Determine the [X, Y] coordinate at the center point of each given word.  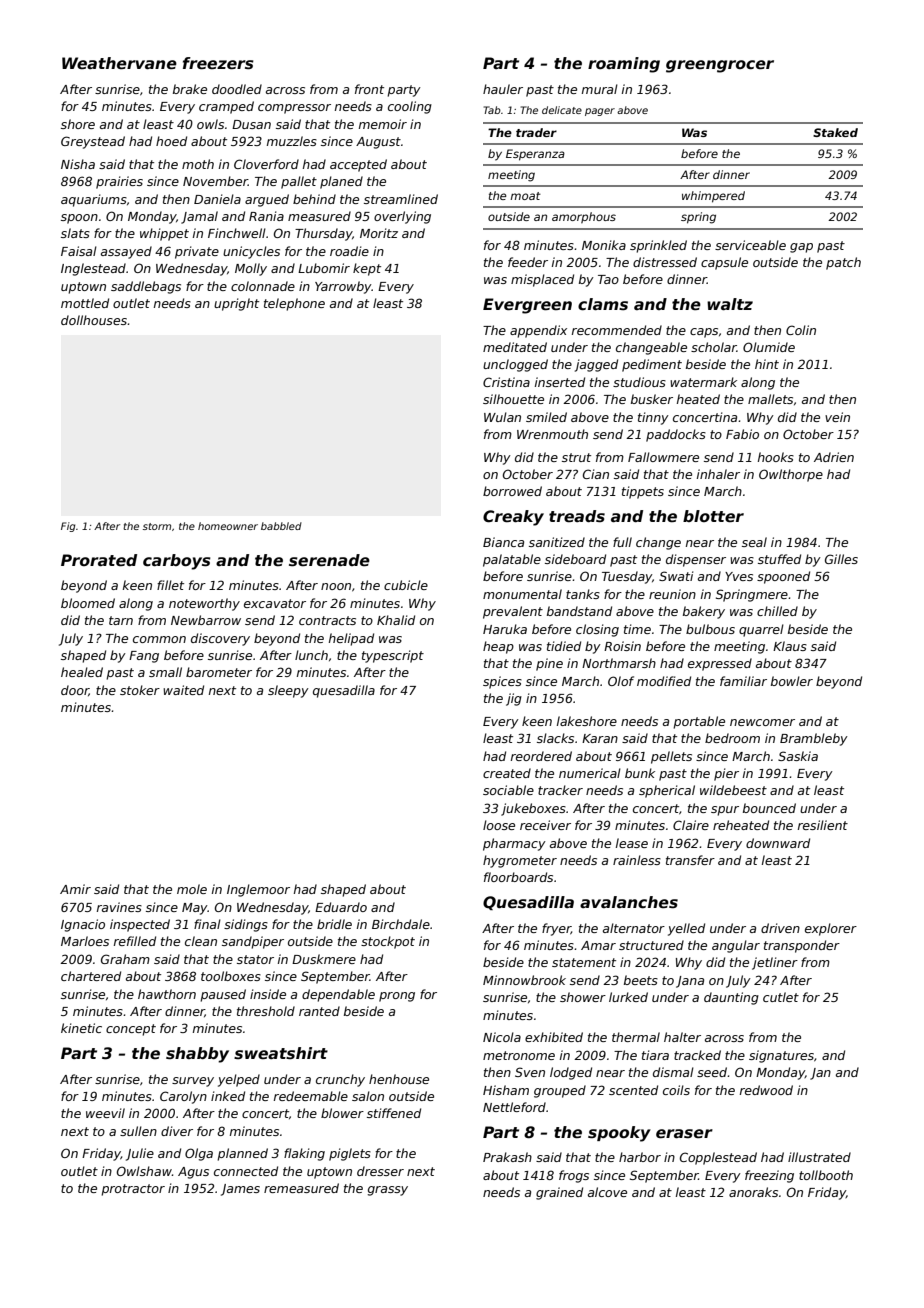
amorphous [584, 217]
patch [843, 263]
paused [223, 995]
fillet [170, 585]
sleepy [288, 691]
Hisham [506, 1090]
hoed [171, 141]
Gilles [841, 559]
